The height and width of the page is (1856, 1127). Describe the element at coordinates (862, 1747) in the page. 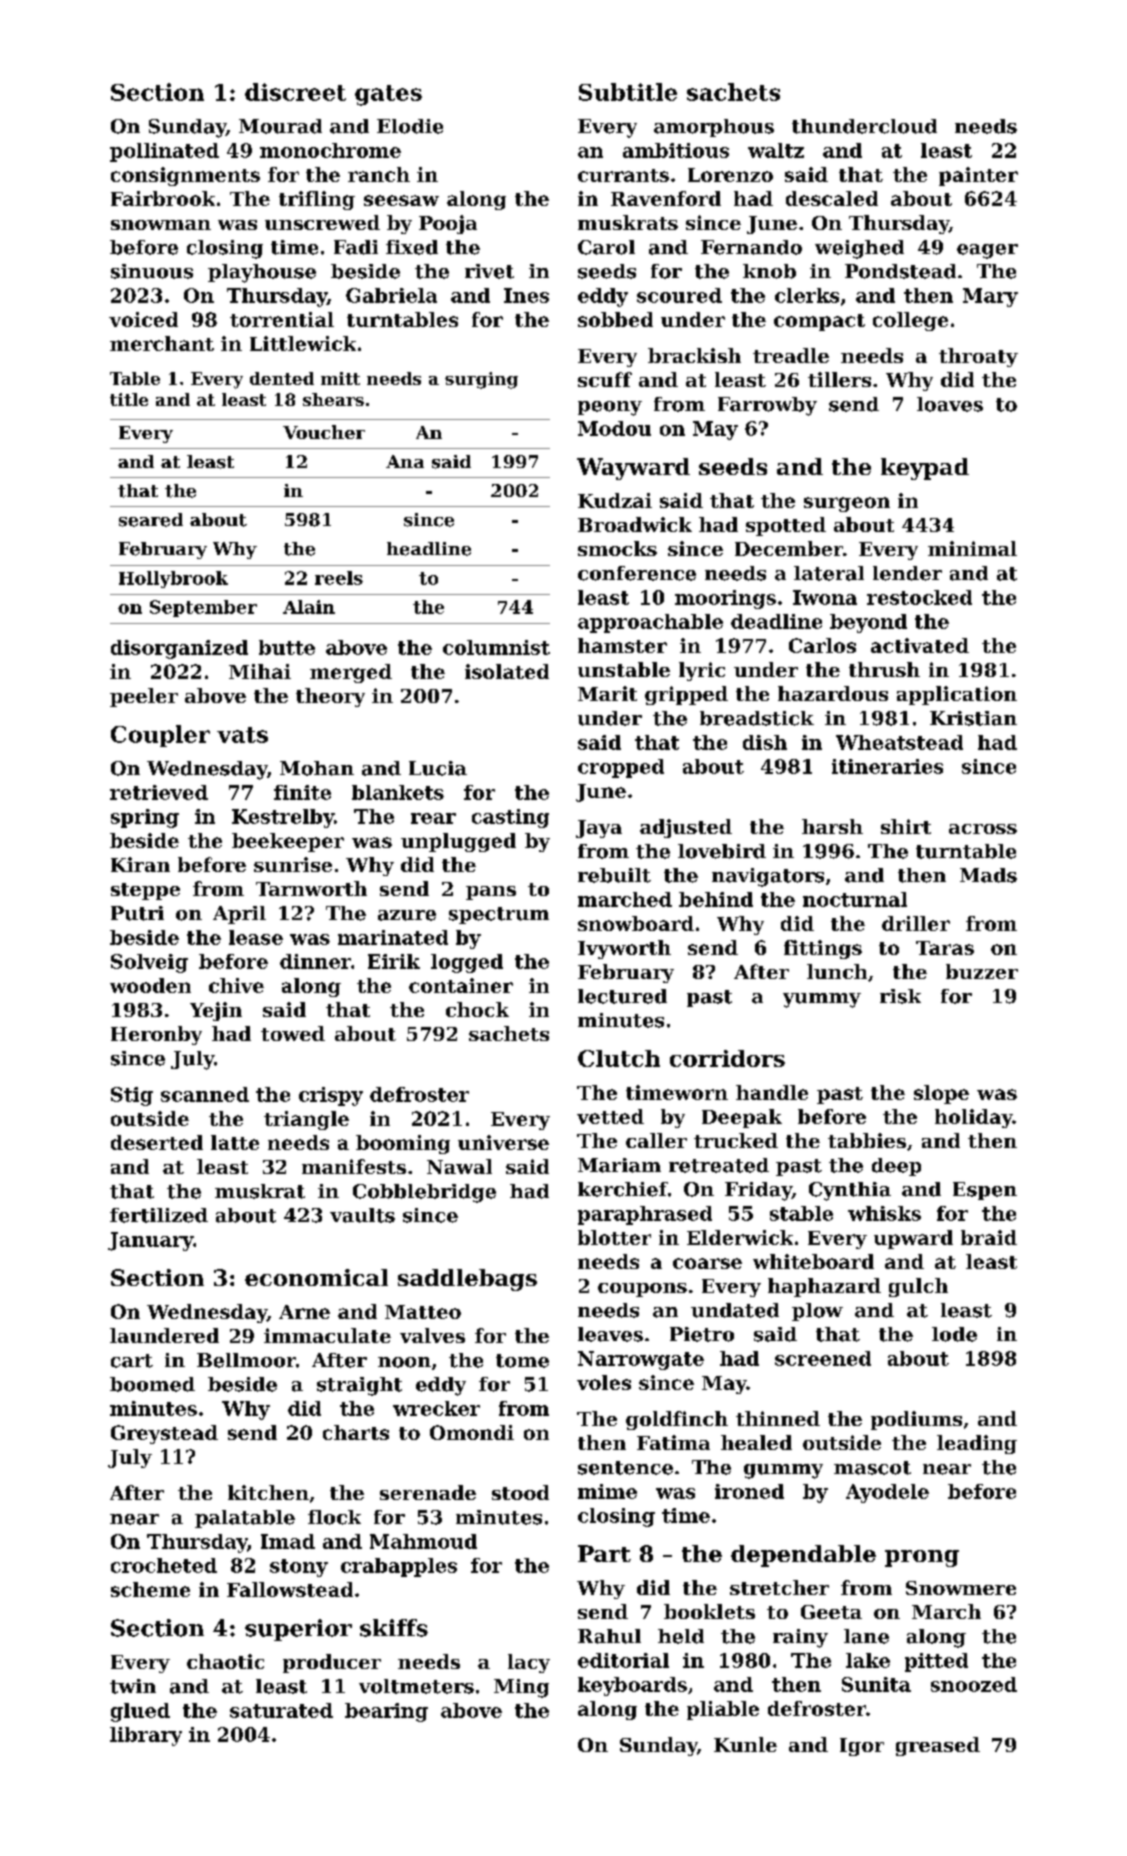

I see `Igor` at that location.
